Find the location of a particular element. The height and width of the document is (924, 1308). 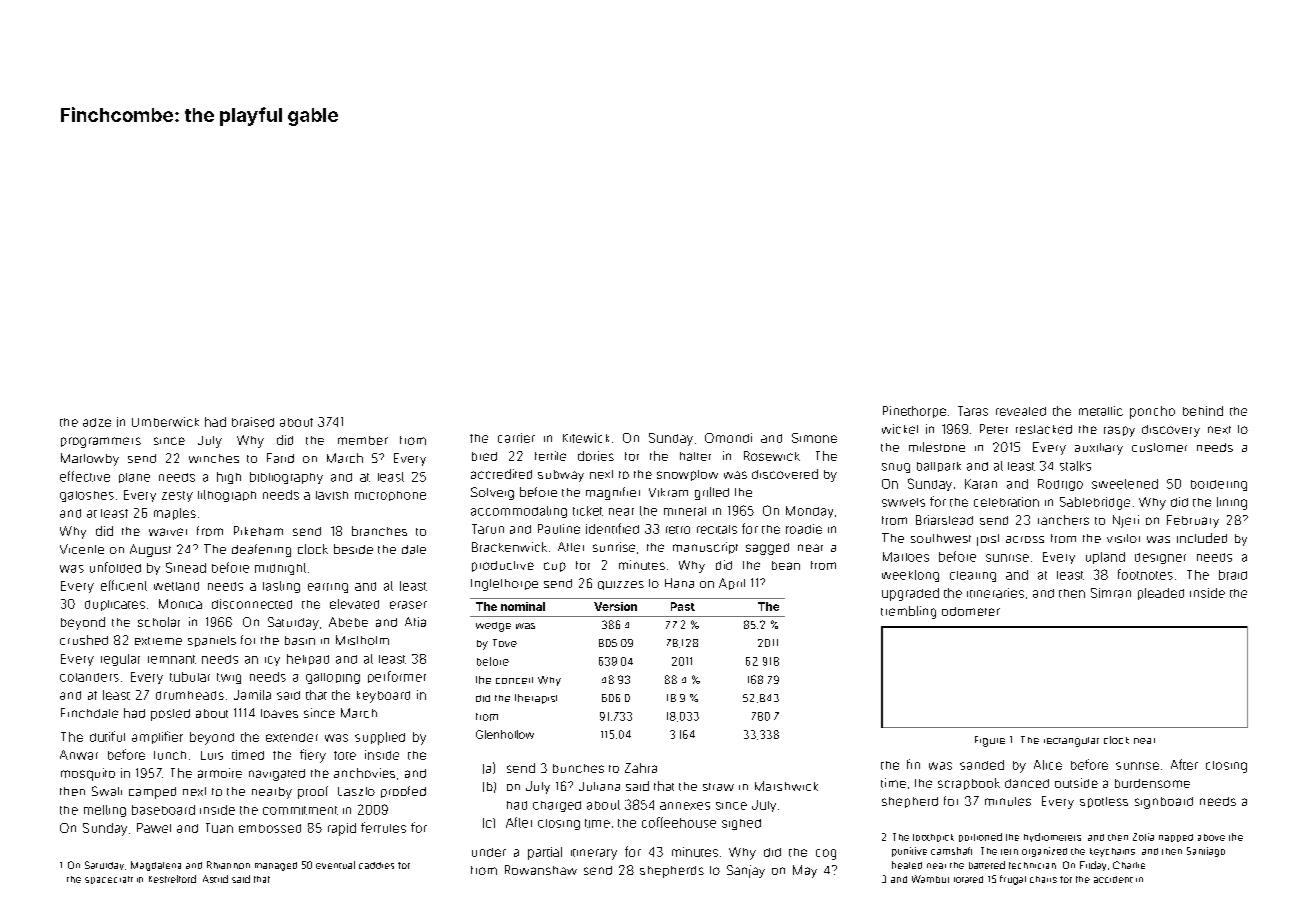

Pikeham is located at coordinates (258, 531).
